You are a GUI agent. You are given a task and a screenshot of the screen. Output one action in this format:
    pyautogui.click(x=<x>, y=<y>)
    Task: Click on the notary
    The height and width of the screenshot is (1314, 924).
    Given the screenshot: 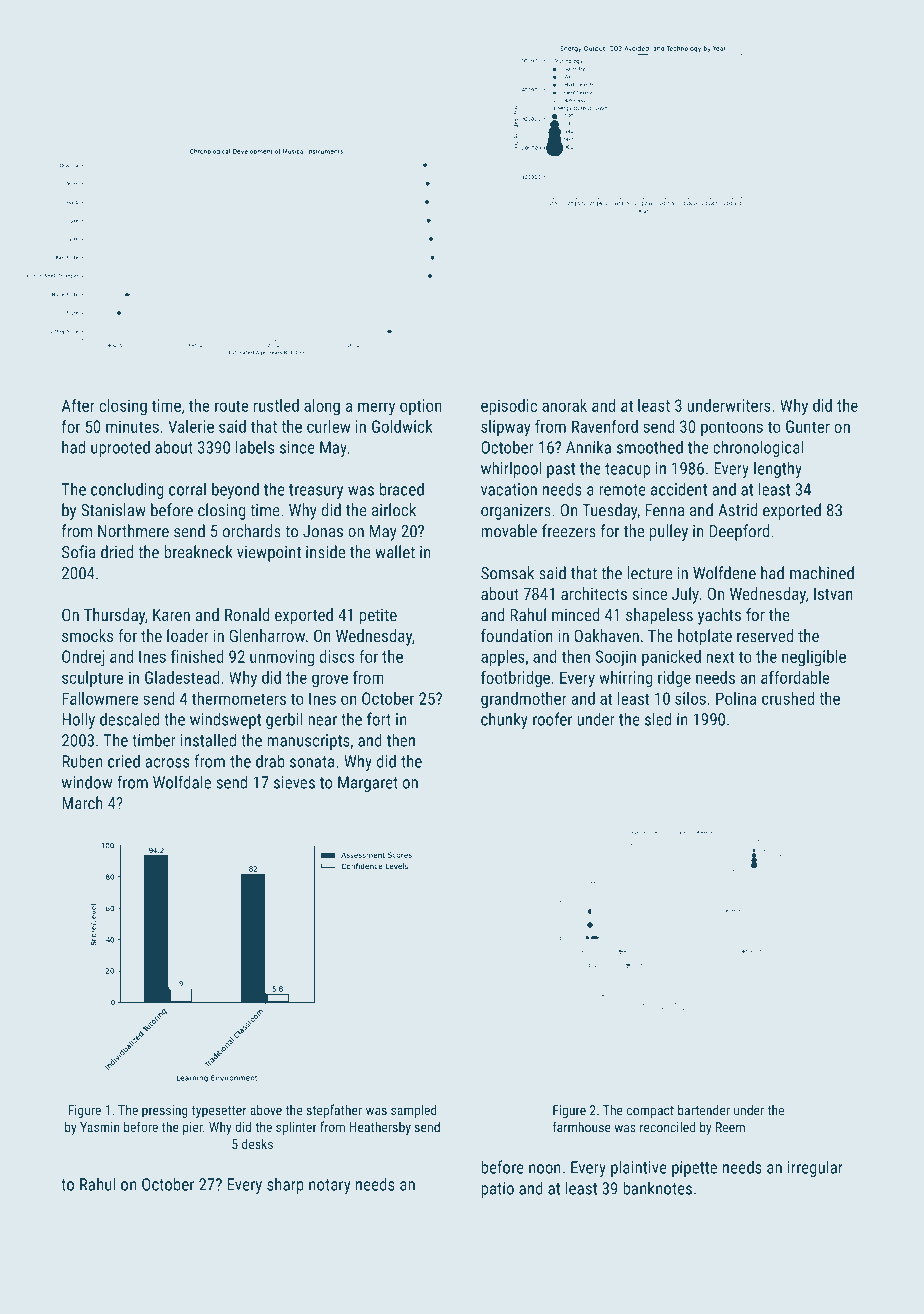 What is the action you would take?
    pyautogui.click(x=330, y=1186)
